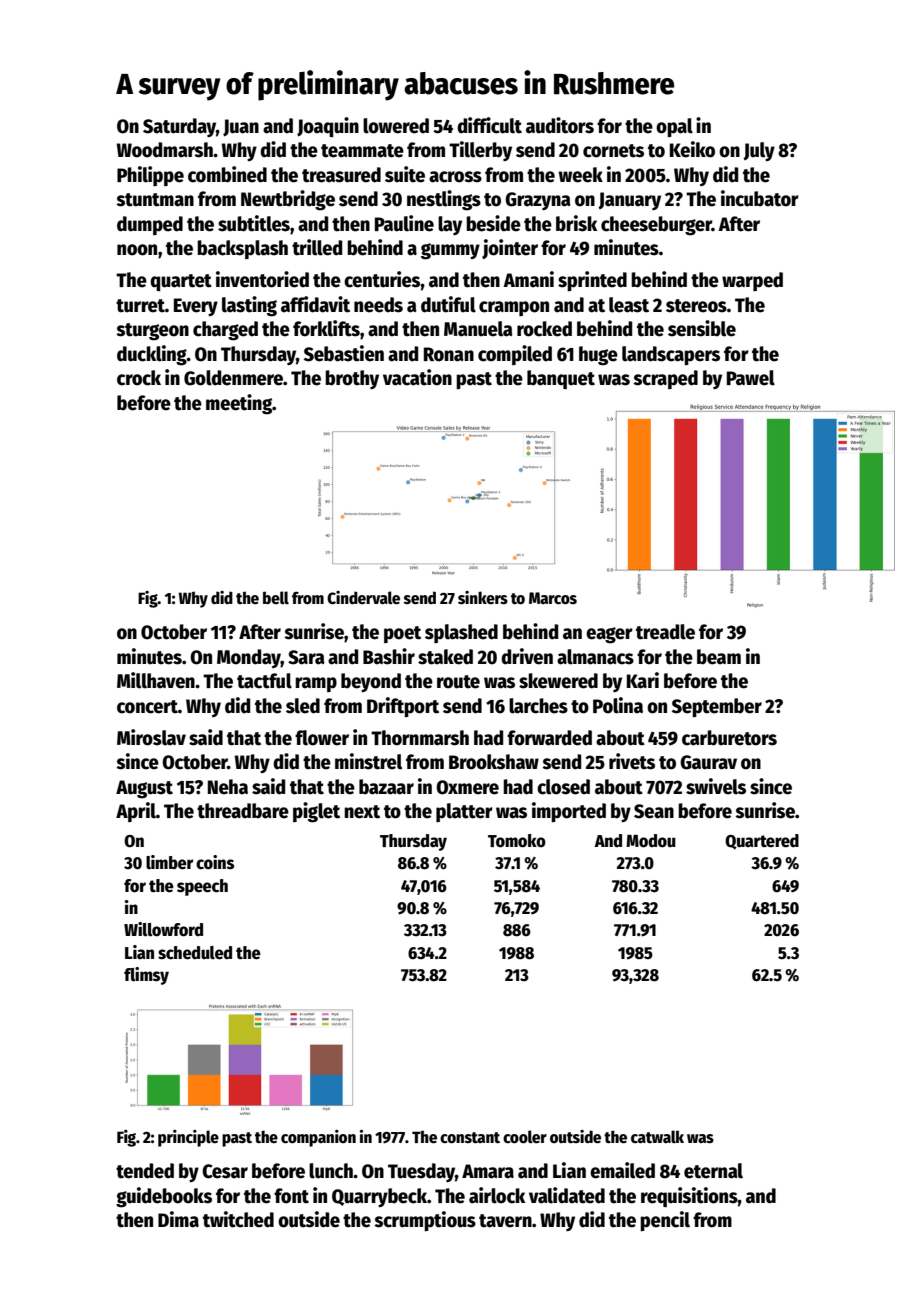  I want to click on flimsy, so click(146, 976).
